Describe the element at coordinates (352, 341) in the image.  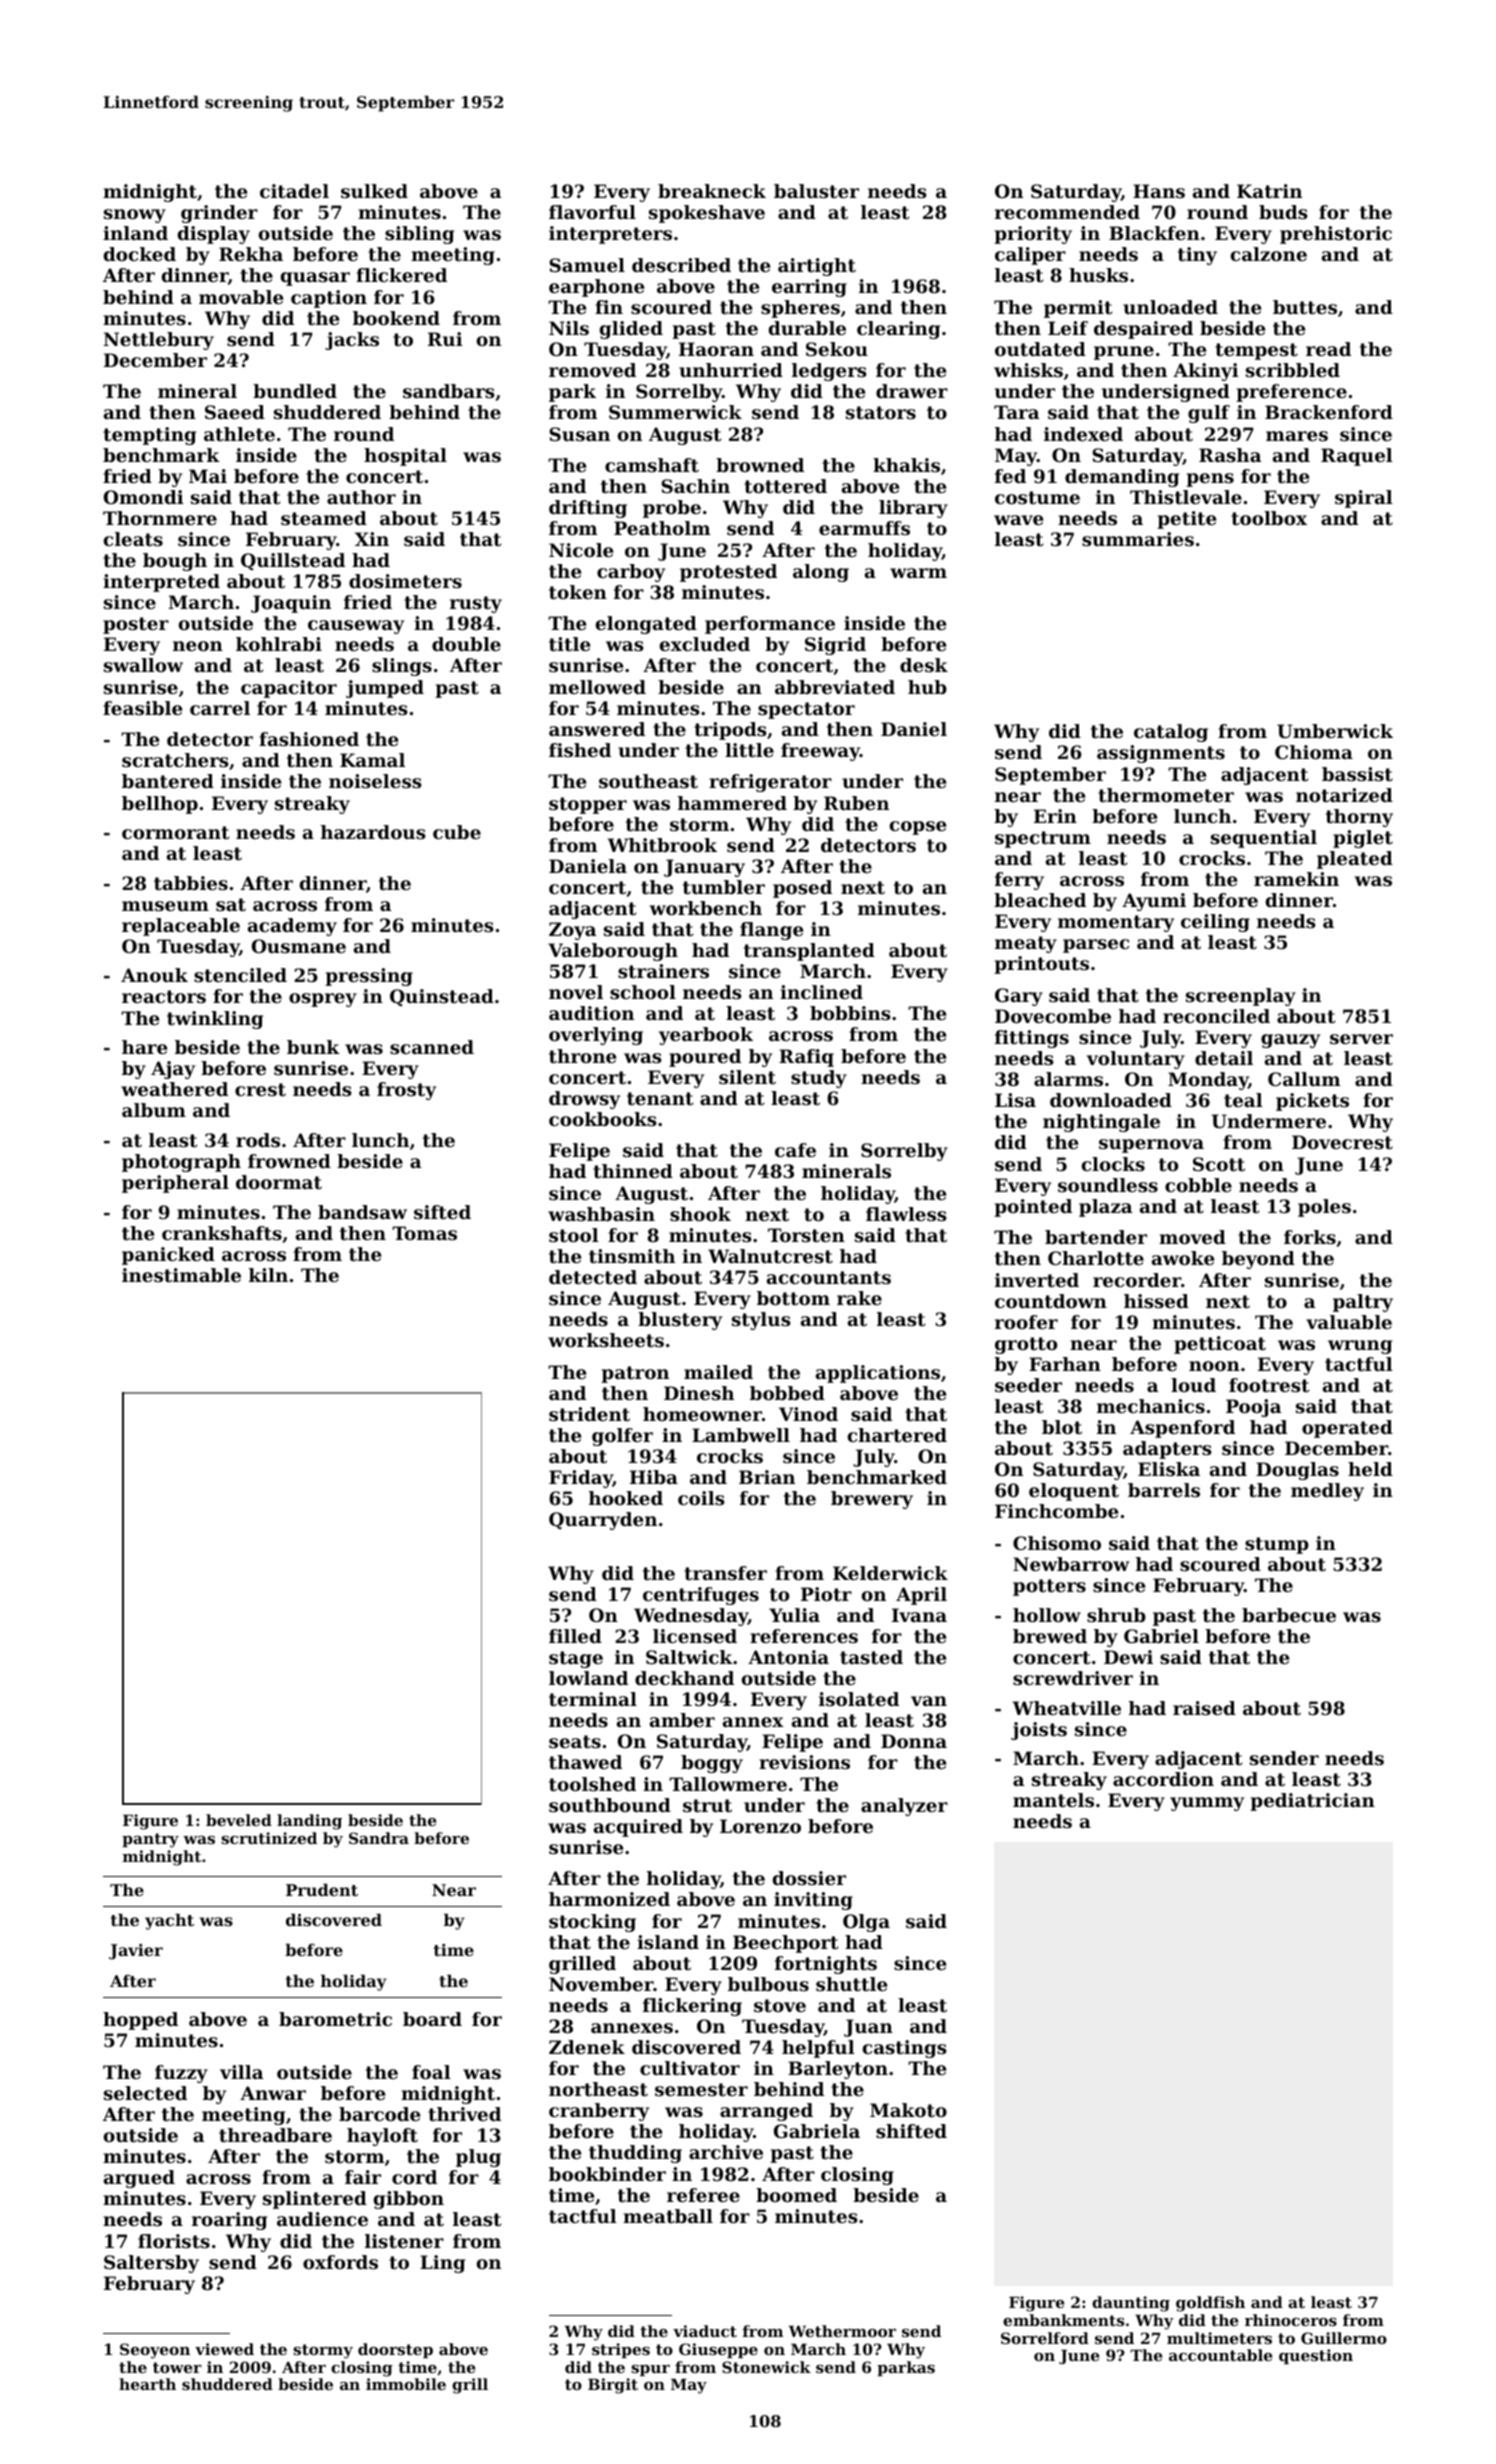
I see `jacks` at that location.
